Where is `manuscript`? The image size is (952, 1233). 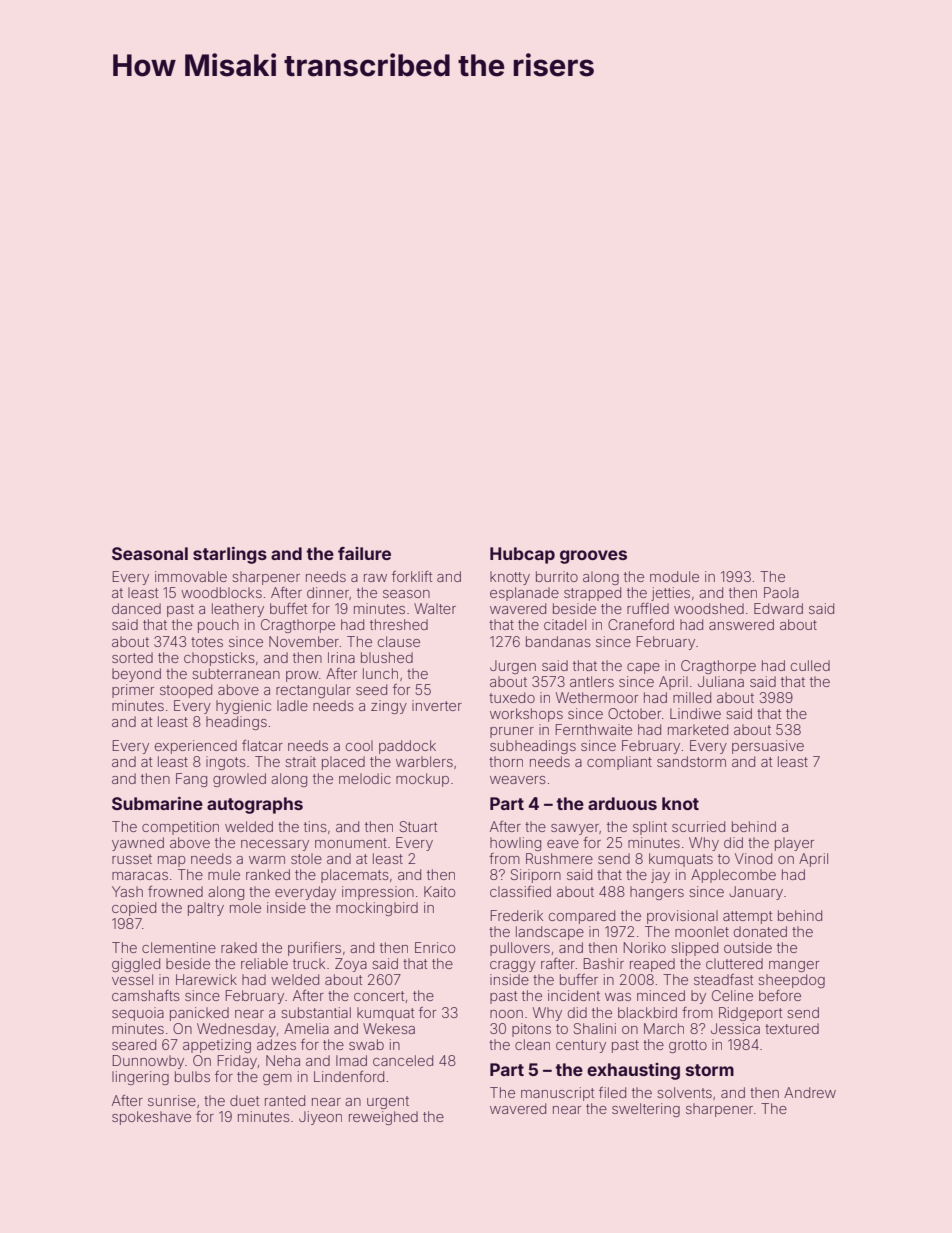 manuscript is located at coordinates (557, 1094).
